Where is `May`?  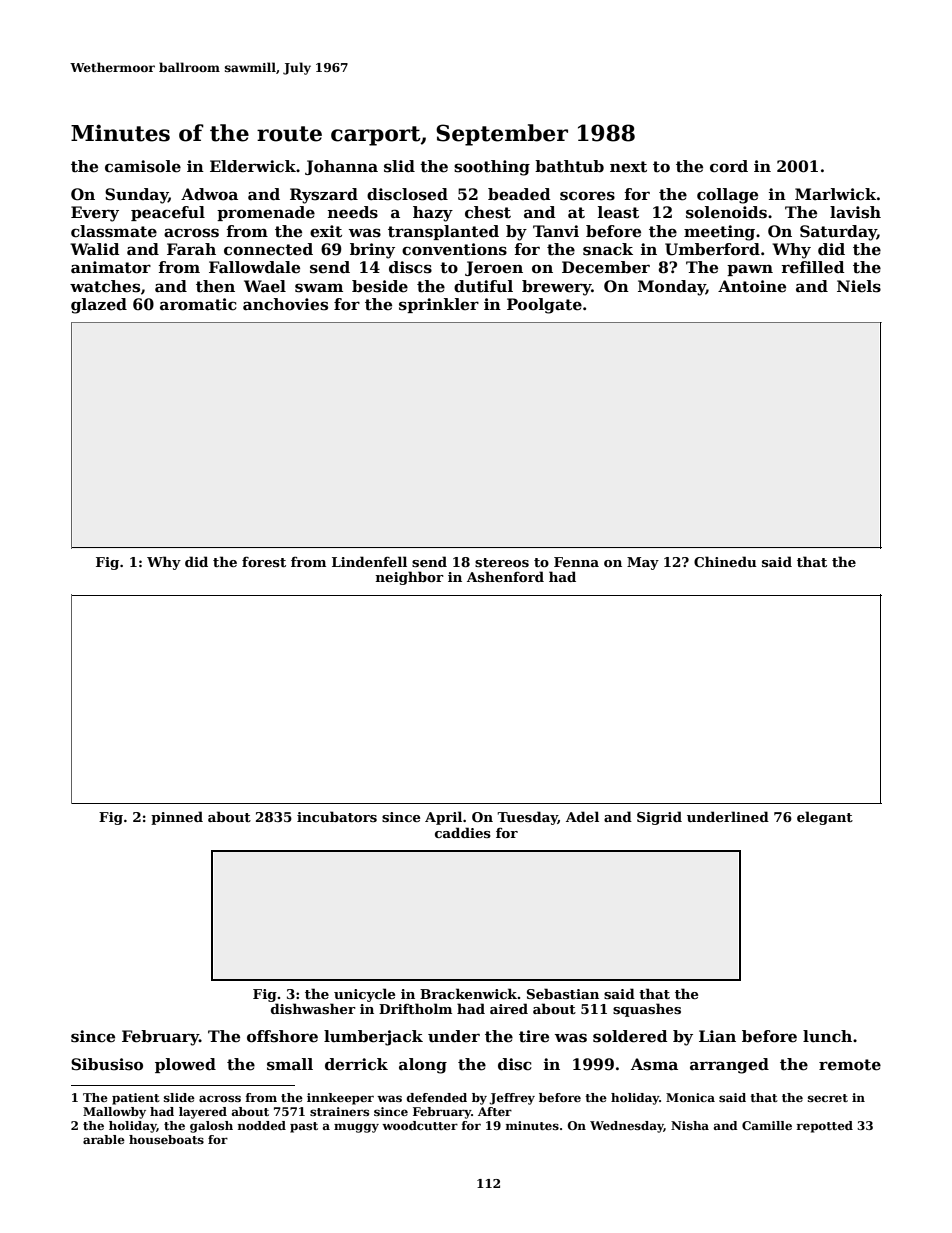
May is located at coordinates (643, 563).
